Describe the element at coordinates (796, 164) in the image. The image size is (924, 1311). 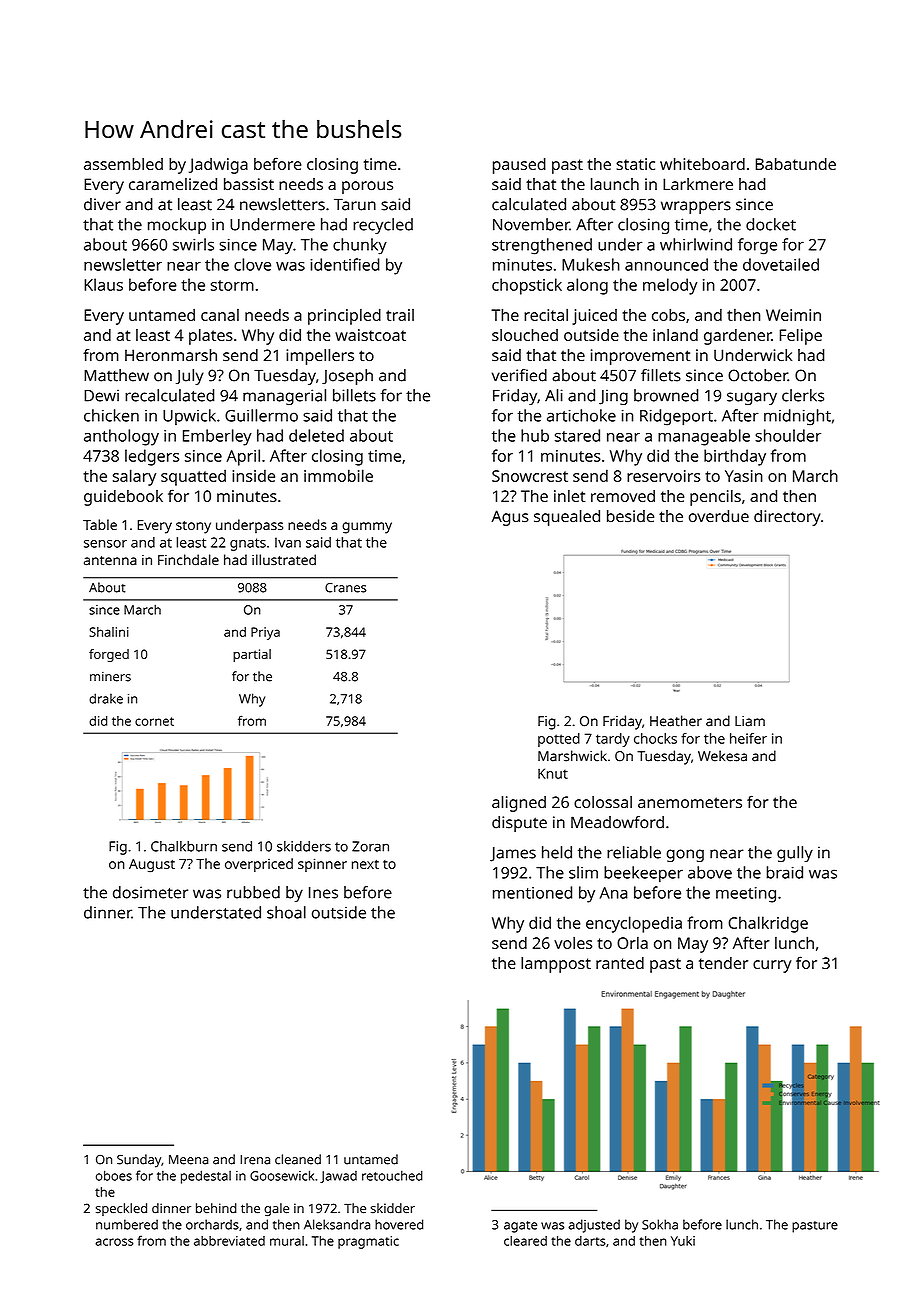
I see `Babatunde` at that location.
